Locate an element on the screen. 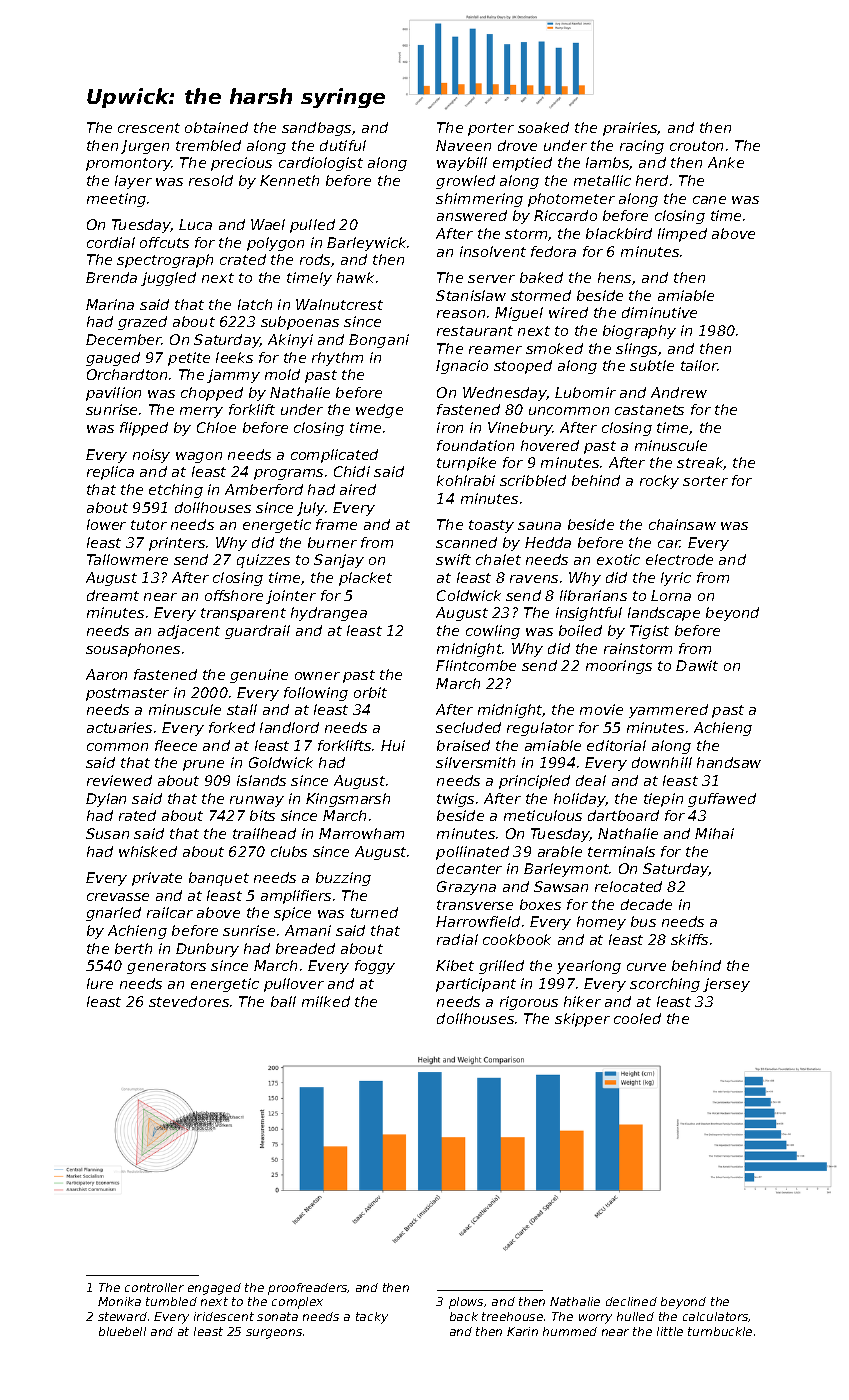  buzzing is located at coordinates (343, 879).
